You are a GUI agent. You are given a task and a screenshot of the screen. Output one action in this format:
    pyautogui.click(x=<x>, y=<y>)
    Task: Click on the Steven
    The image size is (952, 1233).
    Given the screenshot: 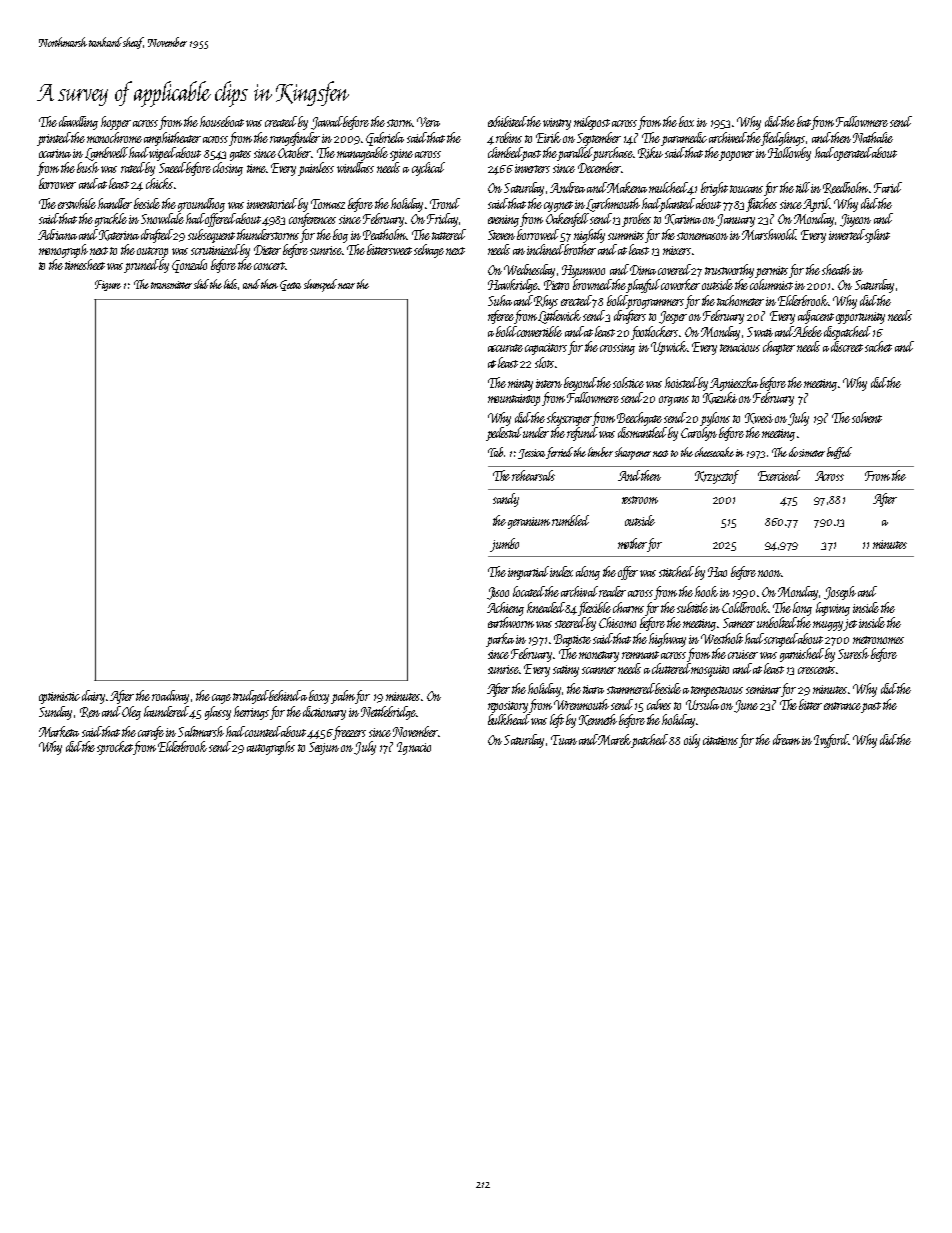 What is the action you would take?
    pyautogui.click(x=501, y=235)
